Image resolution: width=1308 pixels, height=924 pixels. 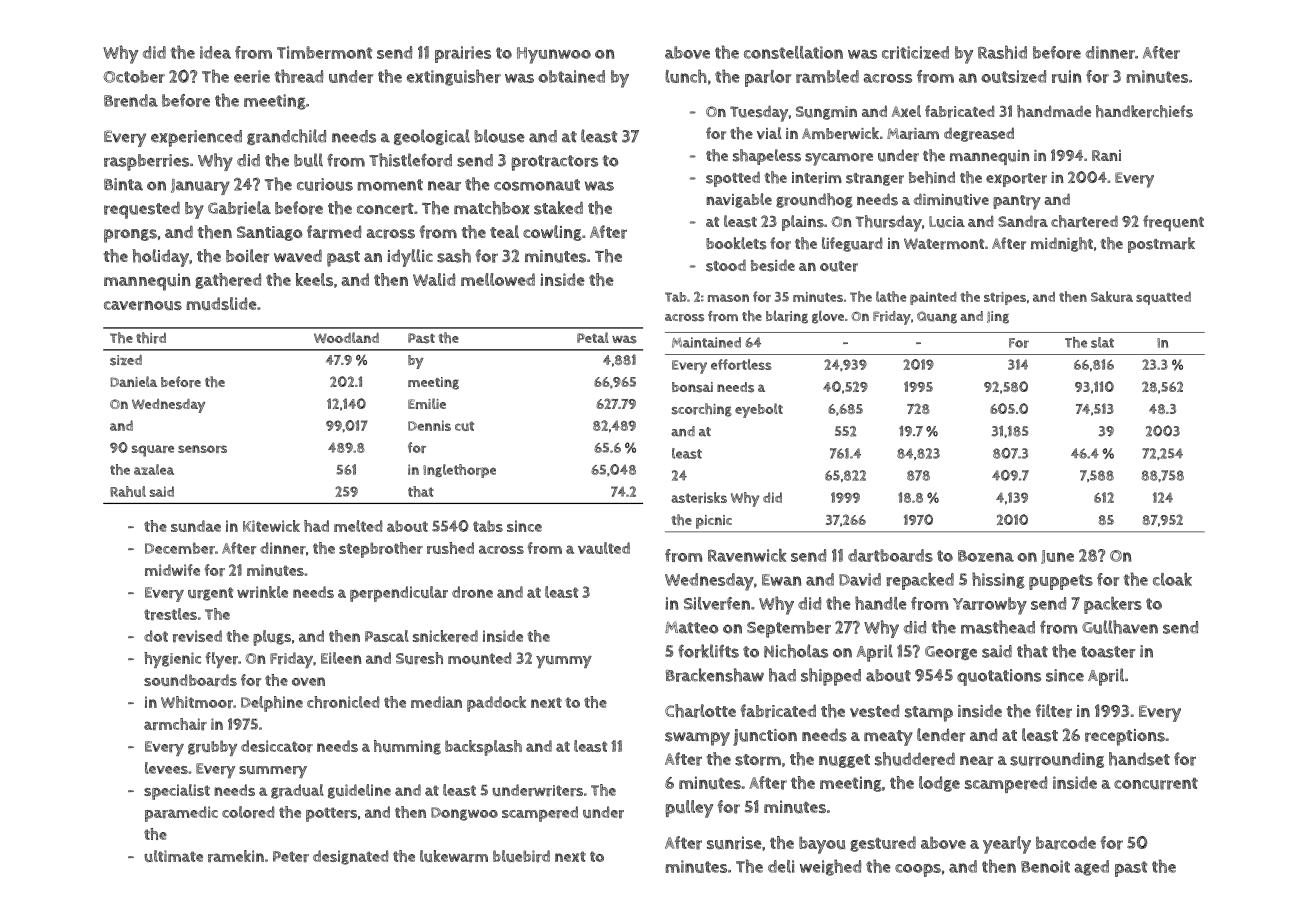 I want to click on slat, so click(x=1102, y=342).
